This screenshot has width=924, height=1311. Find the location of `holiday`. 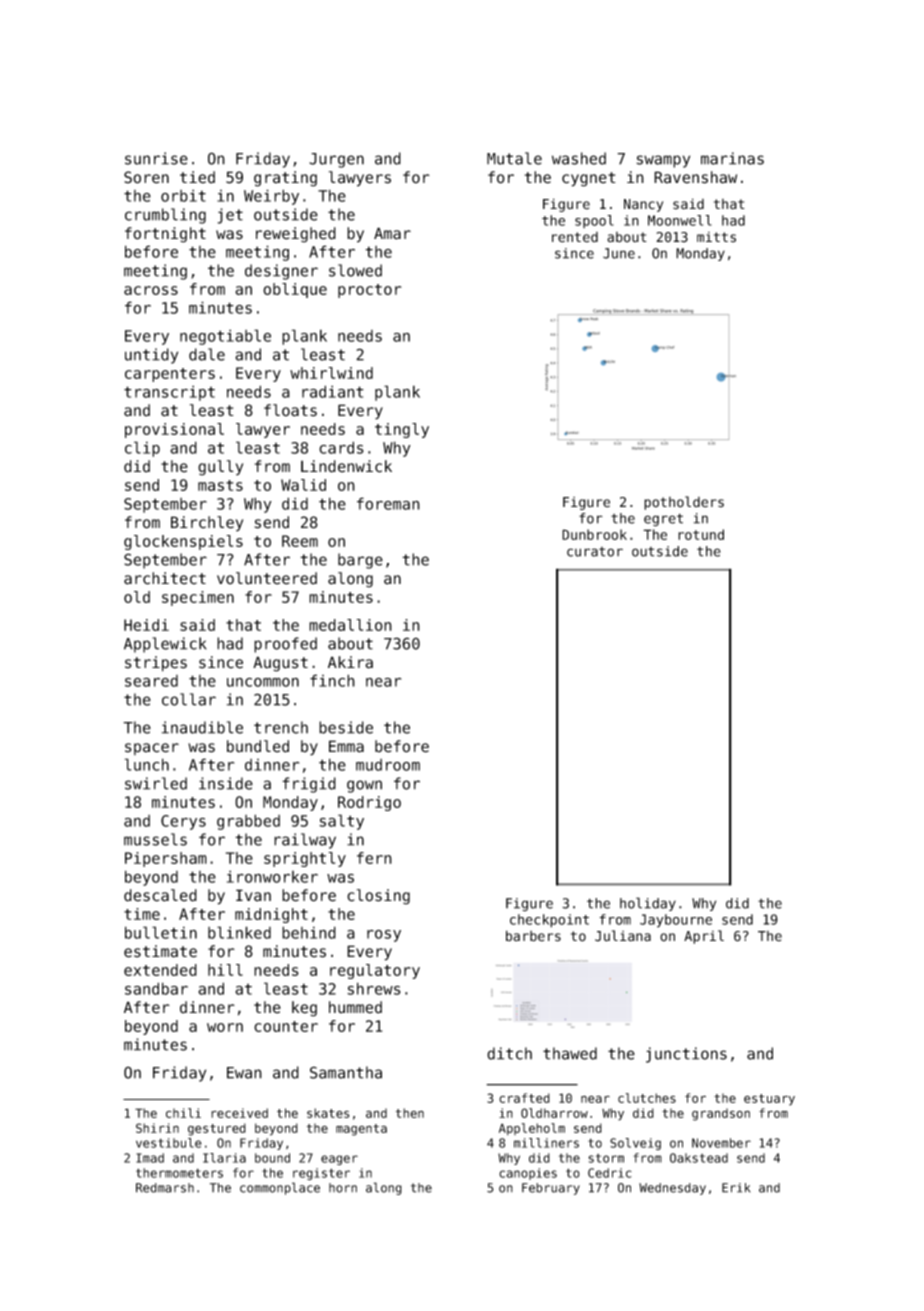

holiday is located at coordinates (648, 904).
